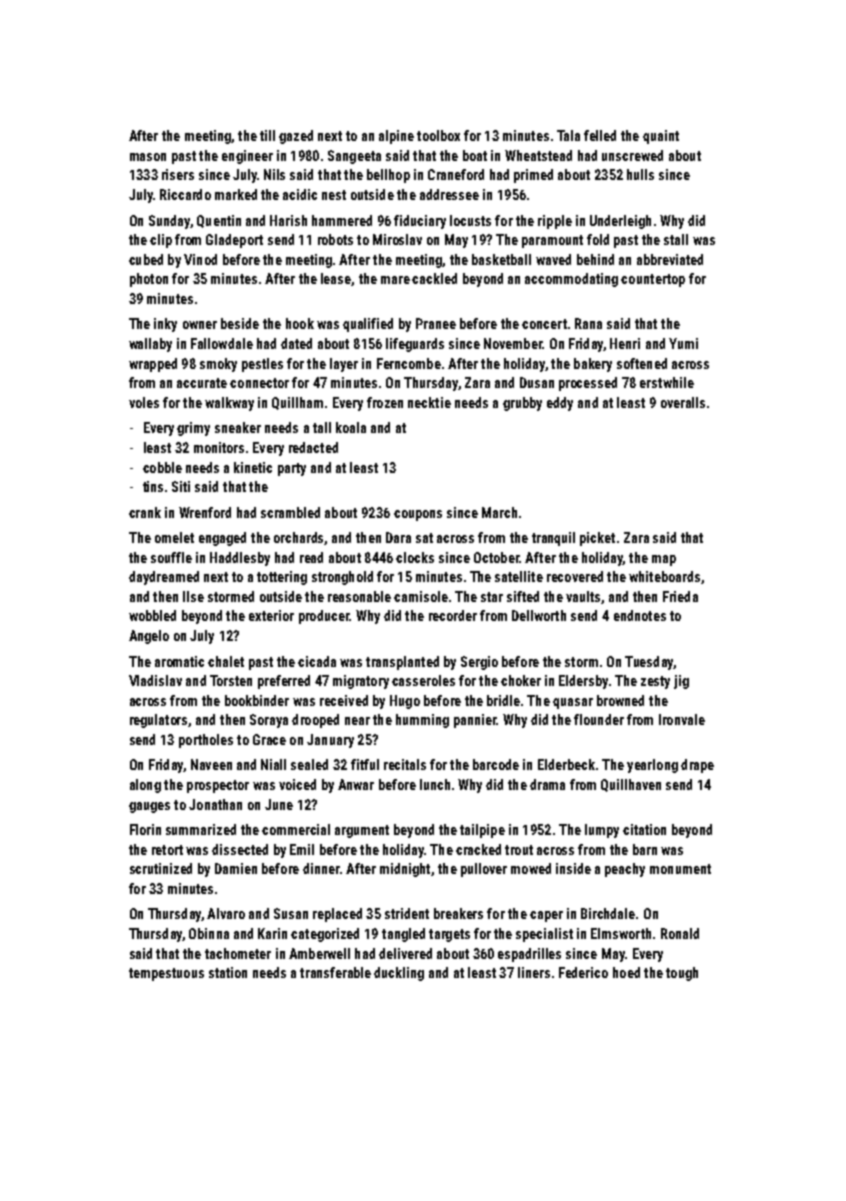 Image resolution: width=846 pixels, height=1201 pixels. Describe the element at coordinates (259, 383) in the screenshot. I see `connector` at that location.
